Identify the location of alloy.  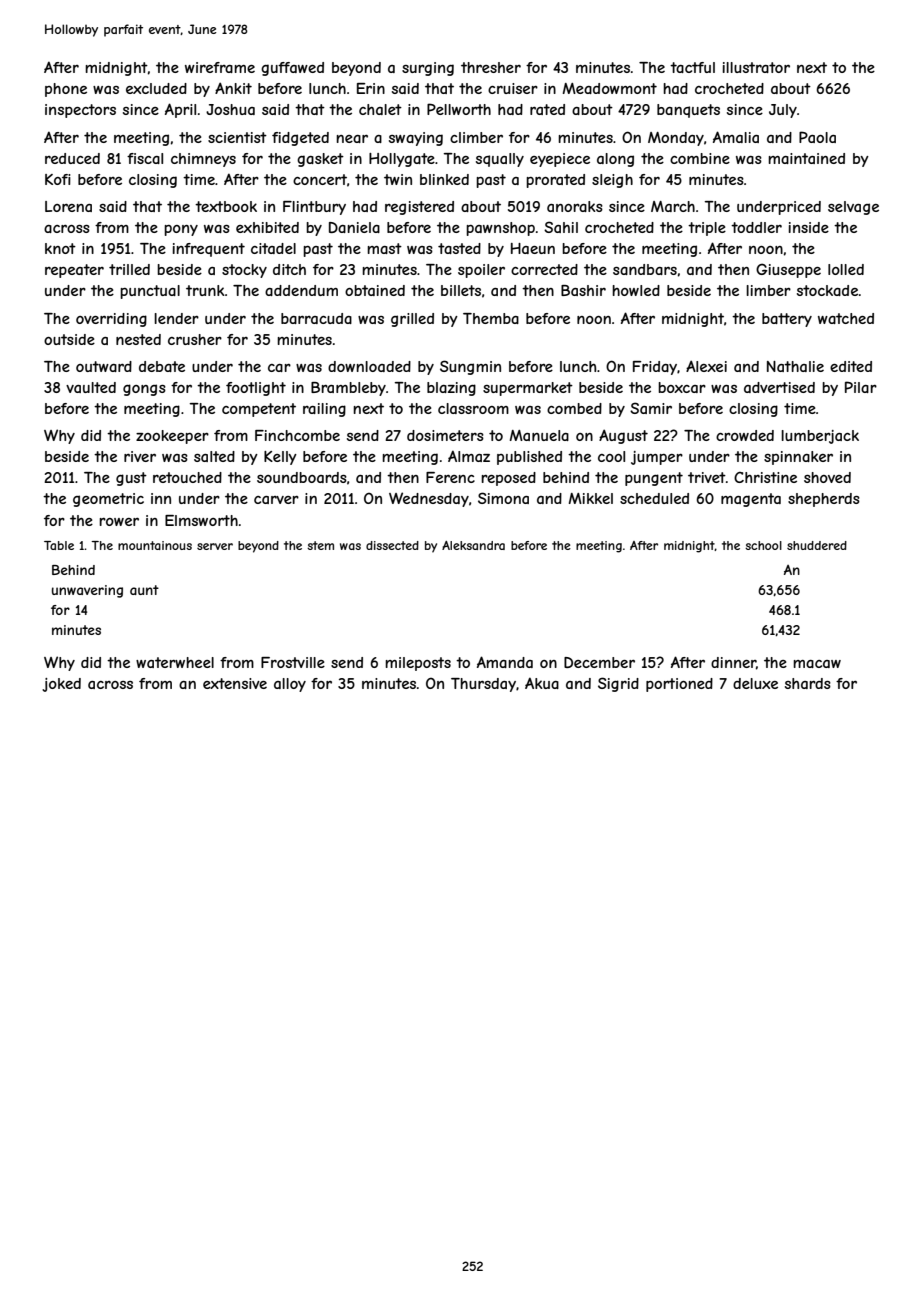
(290, 685).
